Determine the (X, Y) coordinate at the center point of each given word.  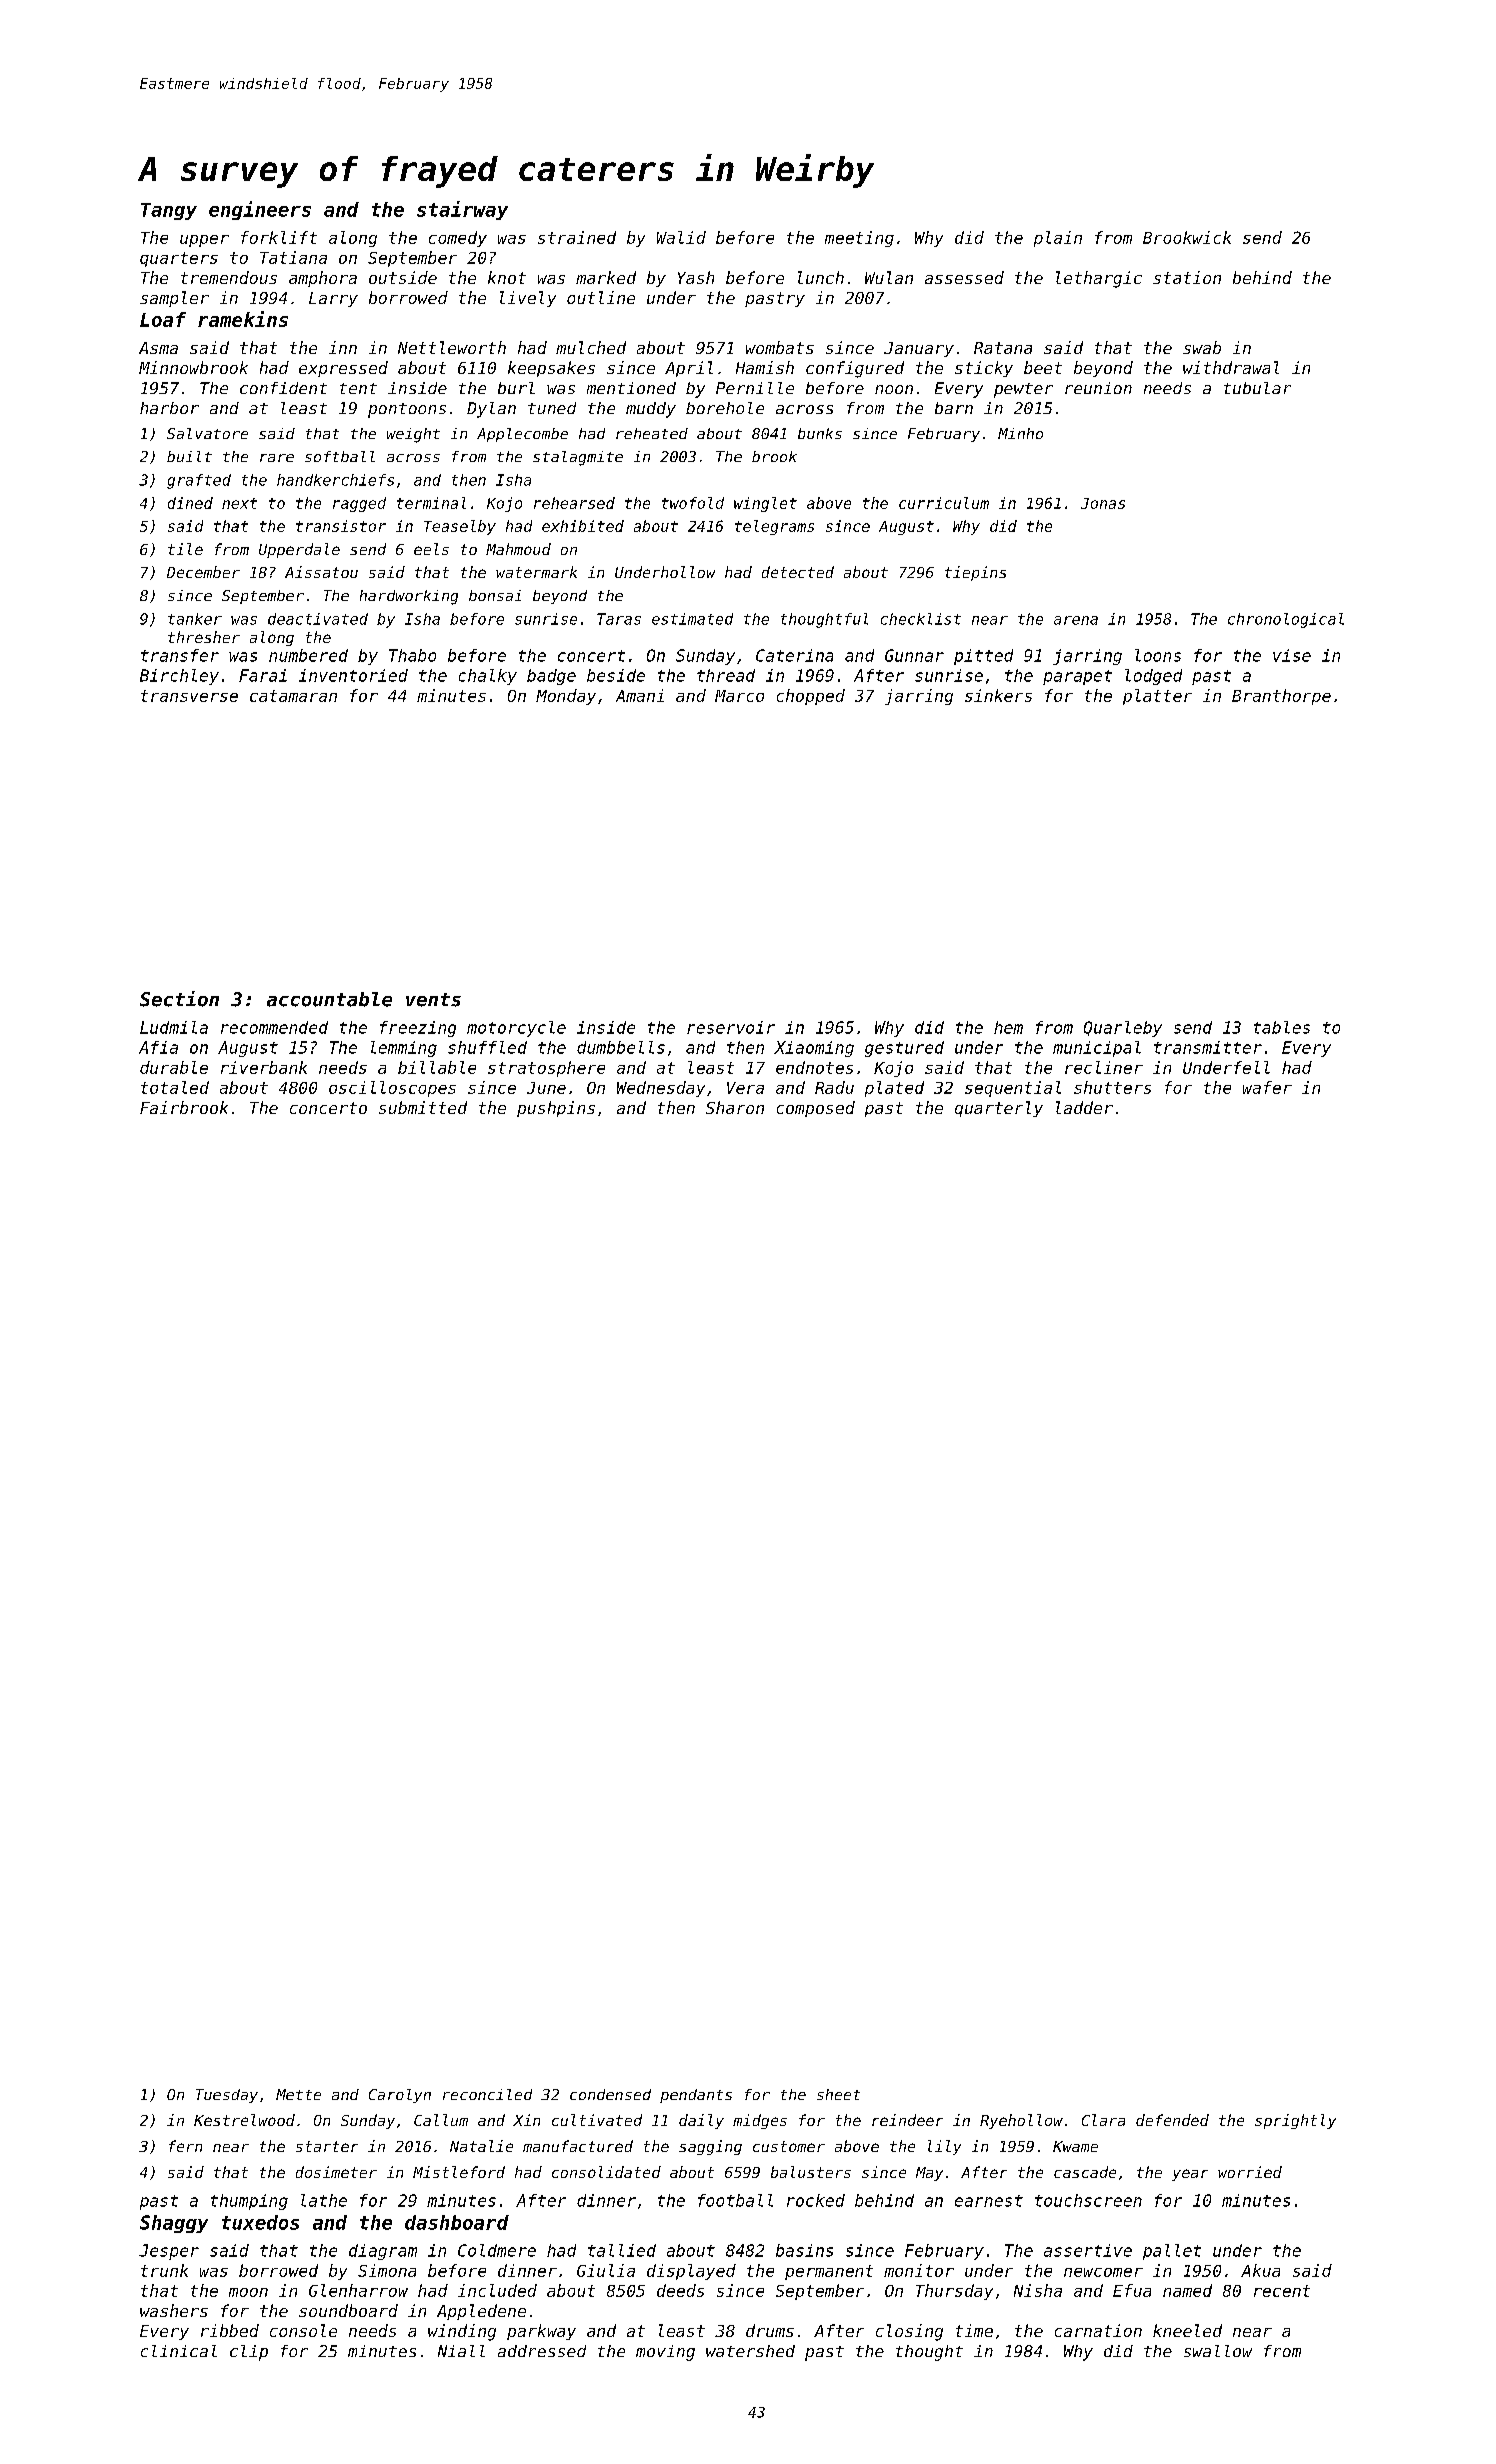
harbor (169, 408)
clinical (179, 2351)
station (1187, 277)
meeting (859, 239)
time (974, 2330)
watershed (750, 2351)
